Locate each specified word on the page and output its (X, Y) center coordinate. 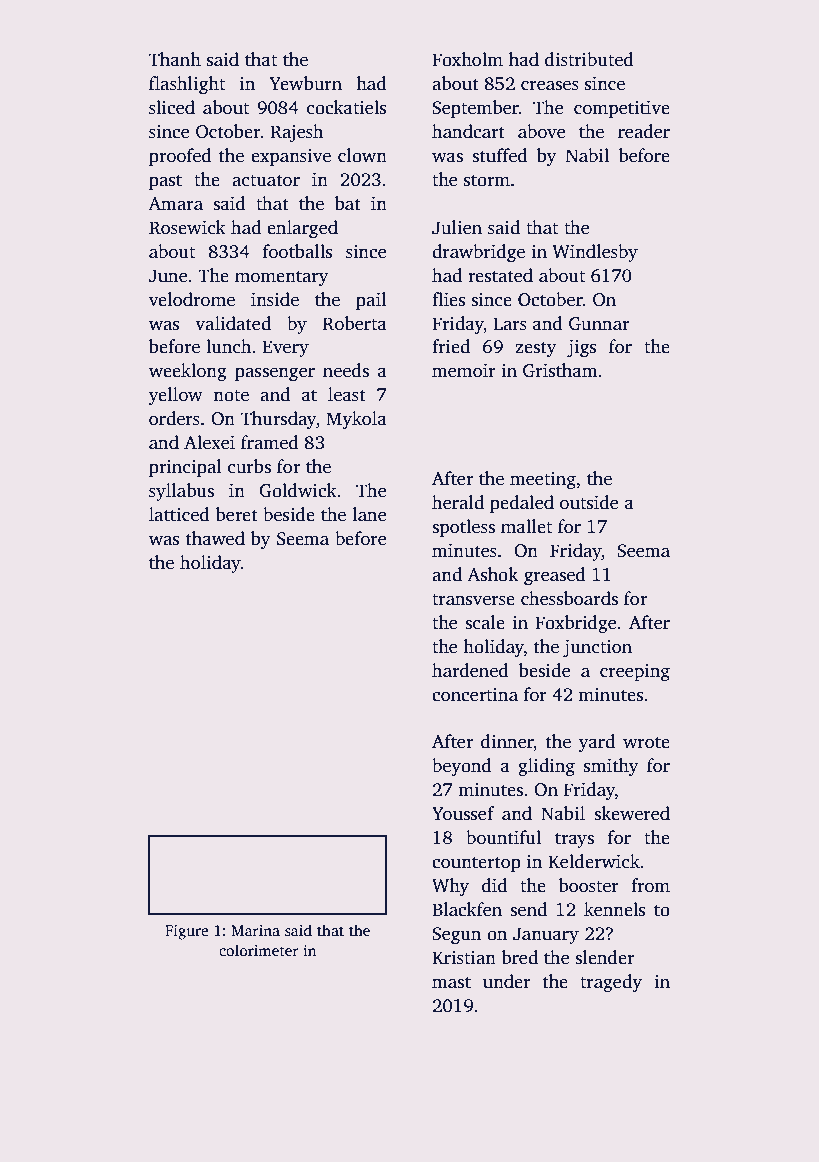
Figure (186, 932)
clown (362, 155)
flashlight (187, 85)
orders (174, 418)
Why (450, 887)
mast (451, 983)
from (650, 885)
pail (371, 301)
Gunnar (599, 324)
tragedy (611, 983)
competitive (622, 109)
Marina (255, 930)
